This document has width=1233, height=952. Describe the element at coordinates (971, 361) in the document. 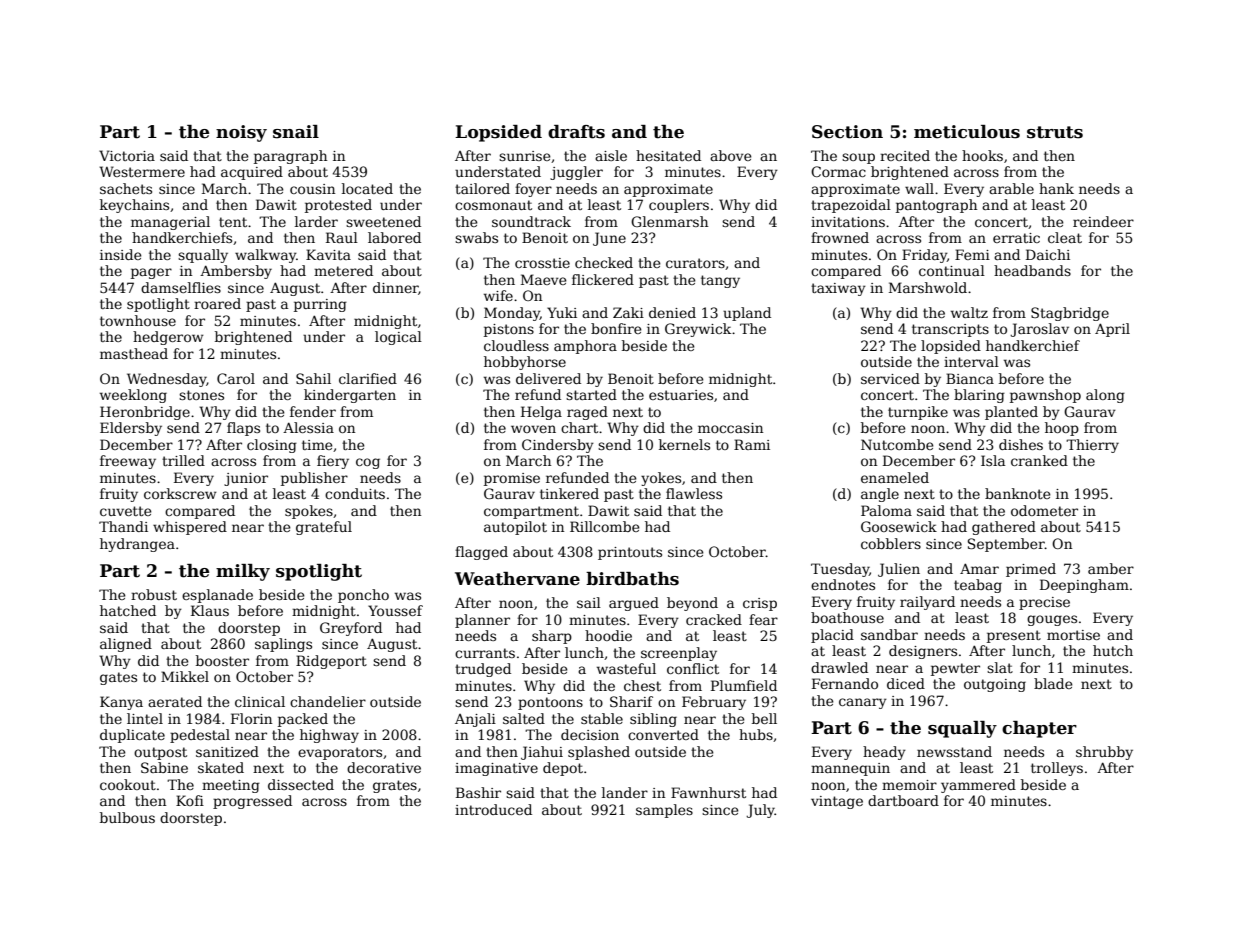

I see `interval` at that location.
